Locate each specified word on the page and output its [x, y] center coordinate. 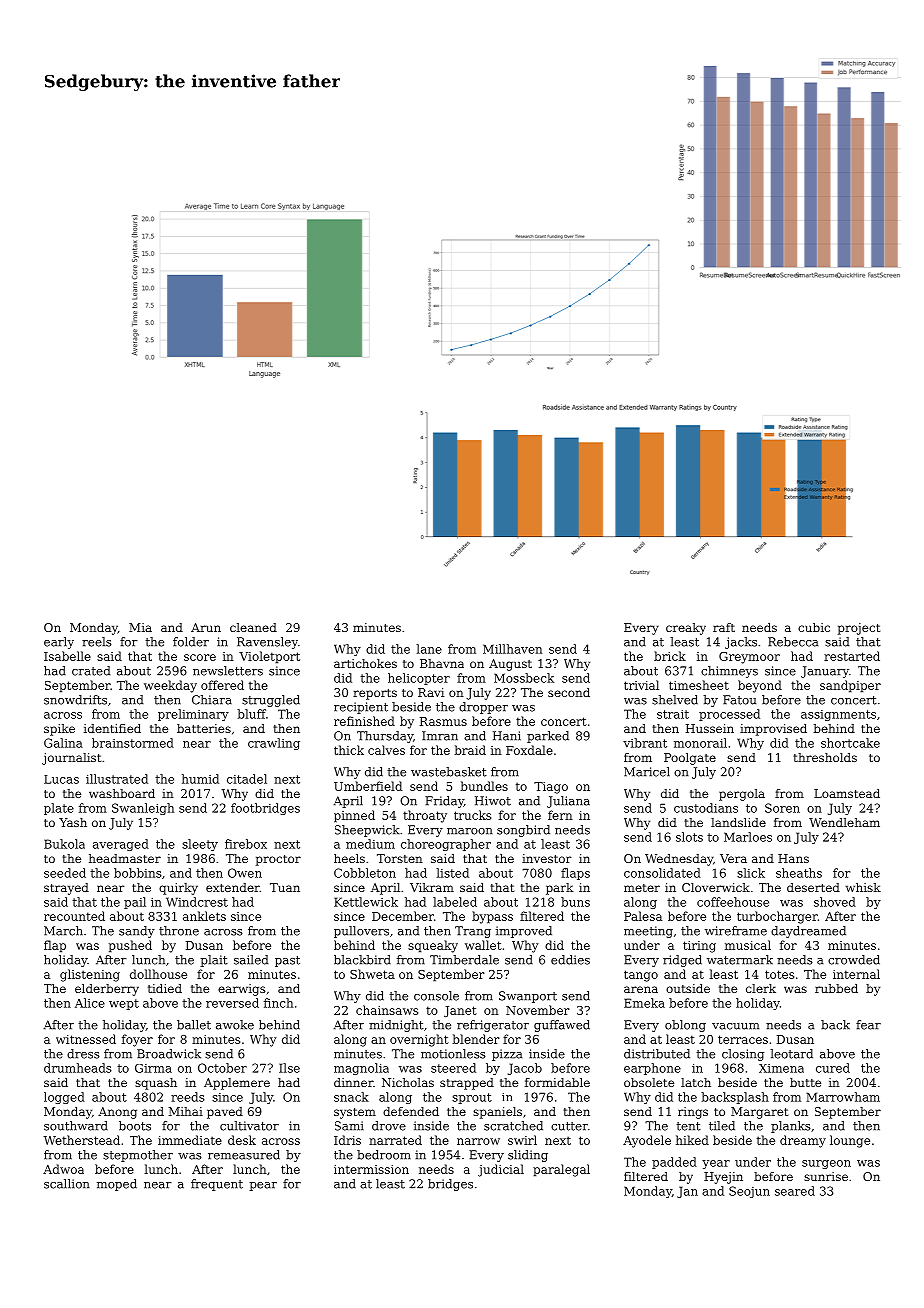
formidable [557, 1082]
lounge [850, 1141]
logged [64, 1098]
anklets [204, 916]
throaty [425, 816]
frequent [217, 1185]
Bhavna [442, 663]
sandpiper [850, 686]
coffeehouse [733, 902]
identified [112, 728]
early [59, 643]
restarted [852, 656]
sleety [200, 845]
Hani [507, 736]
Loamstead [847, 793]
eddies [570, 960]
